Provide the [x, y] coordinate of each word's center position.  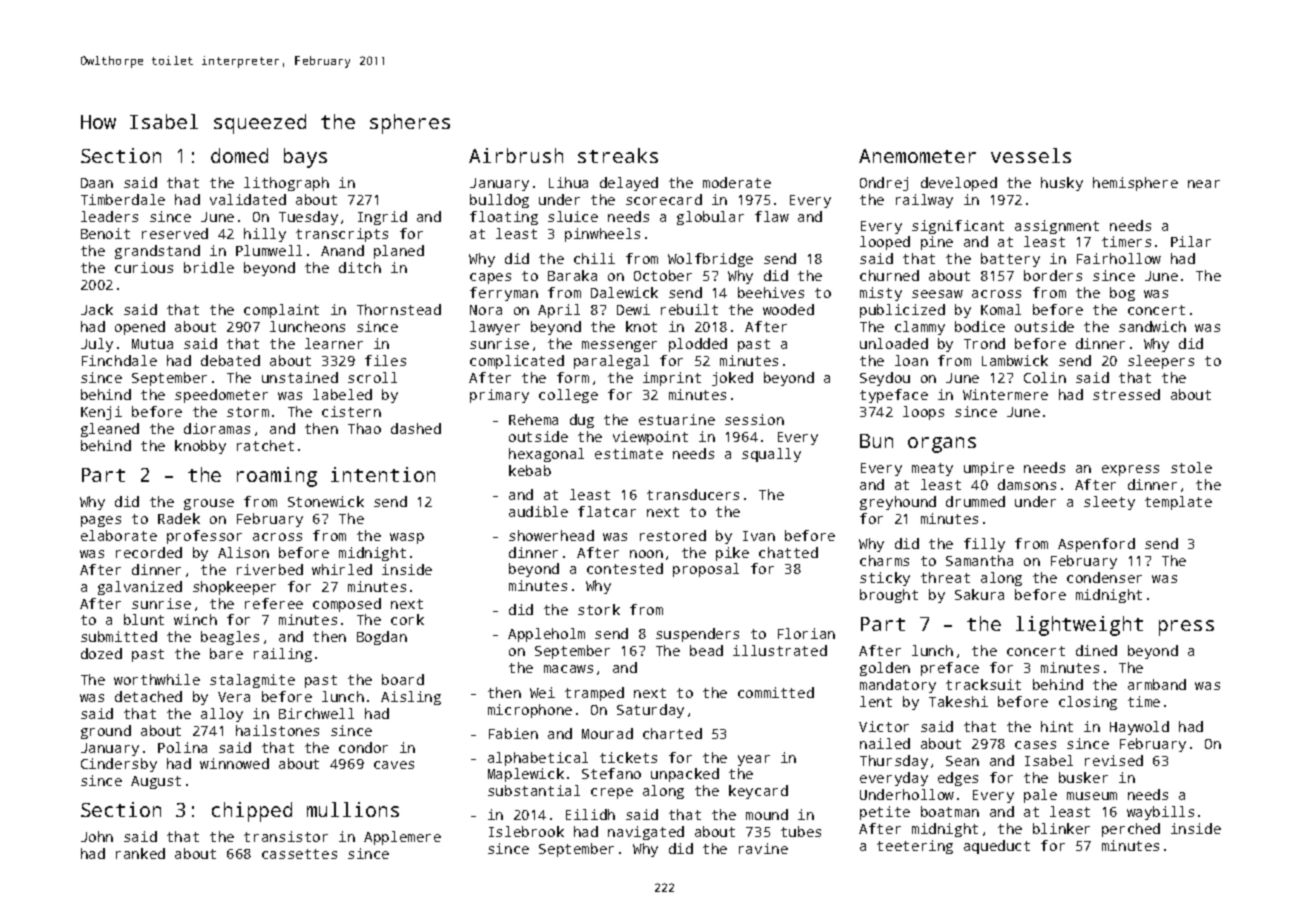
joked [732, 379]
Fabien [513, 733]
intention [383, 474]
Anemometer [917, 156]
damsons [1027, 484]
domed [239, 155]
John [97, 836]
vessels [1031, 155]
